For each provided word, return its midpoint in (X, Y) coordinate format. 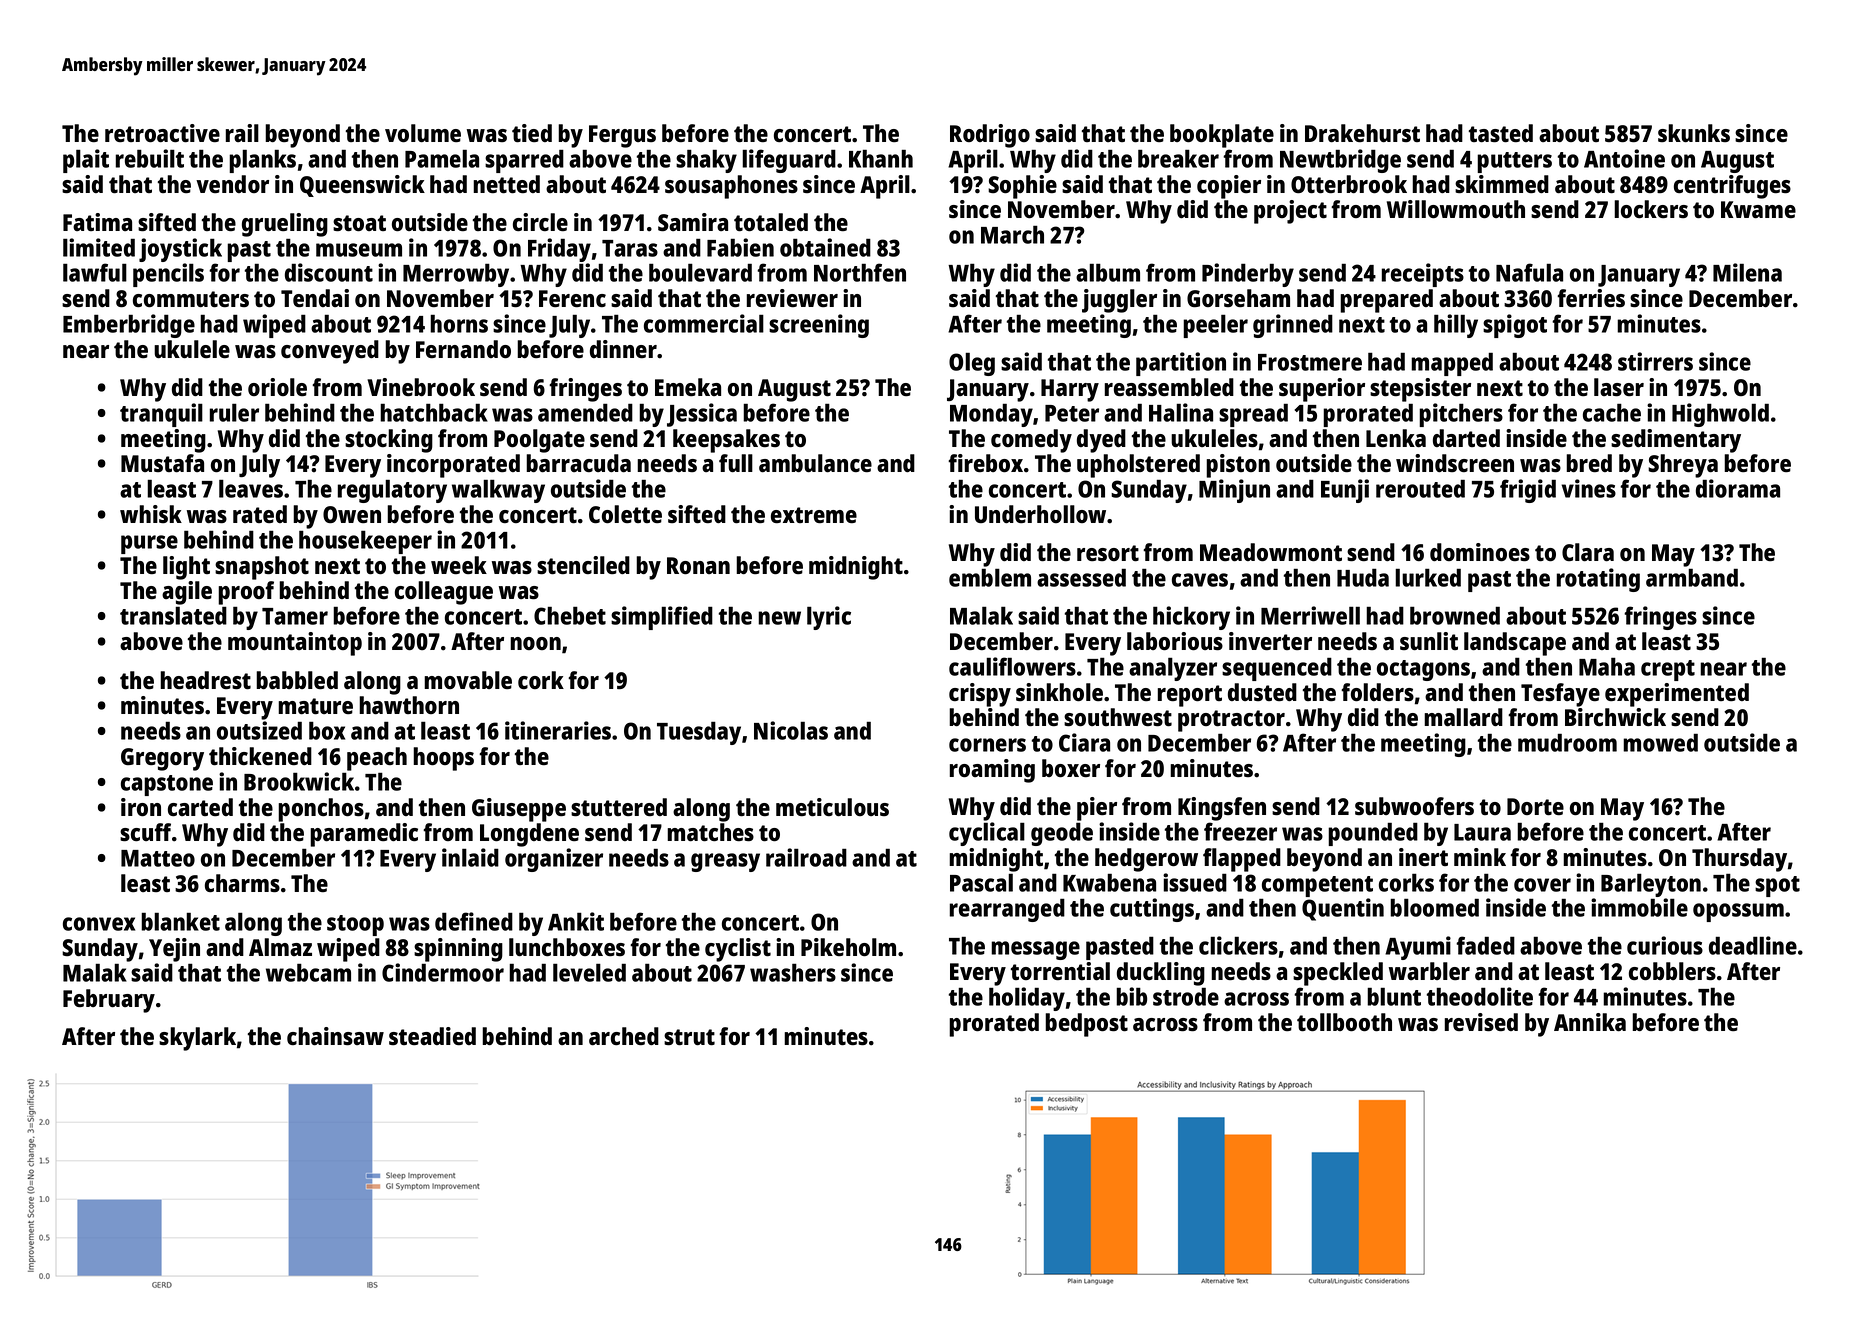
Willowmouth (1456, 209)
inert (1423, 857)
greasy (725, 862)
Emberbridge (129, 326)
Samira (693, 222)
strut (689, 1037)
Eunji (1345, 491)
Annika (1590, 1022)
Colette (625, 514)
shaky (706, 161)
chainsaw (335, 1036)
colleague (444, 593)
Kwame (1758, 210)
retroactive (162, 133)
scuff (145, 832)
